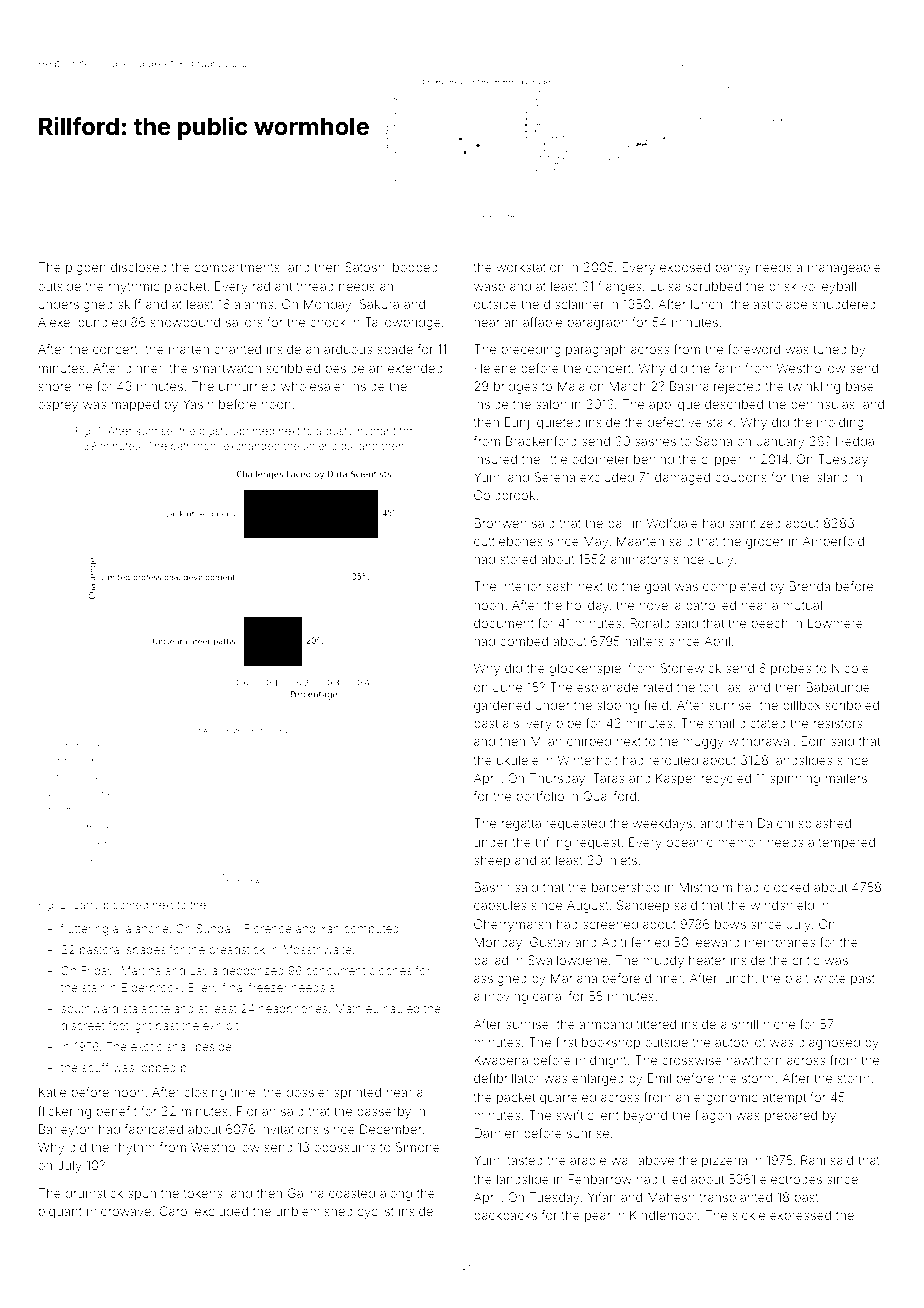 This screenshot has width=924, height=1308. What do you see at coordinates (203, 972) in the screenshot?
I see `Layla` at bounding box center [203, 972].
